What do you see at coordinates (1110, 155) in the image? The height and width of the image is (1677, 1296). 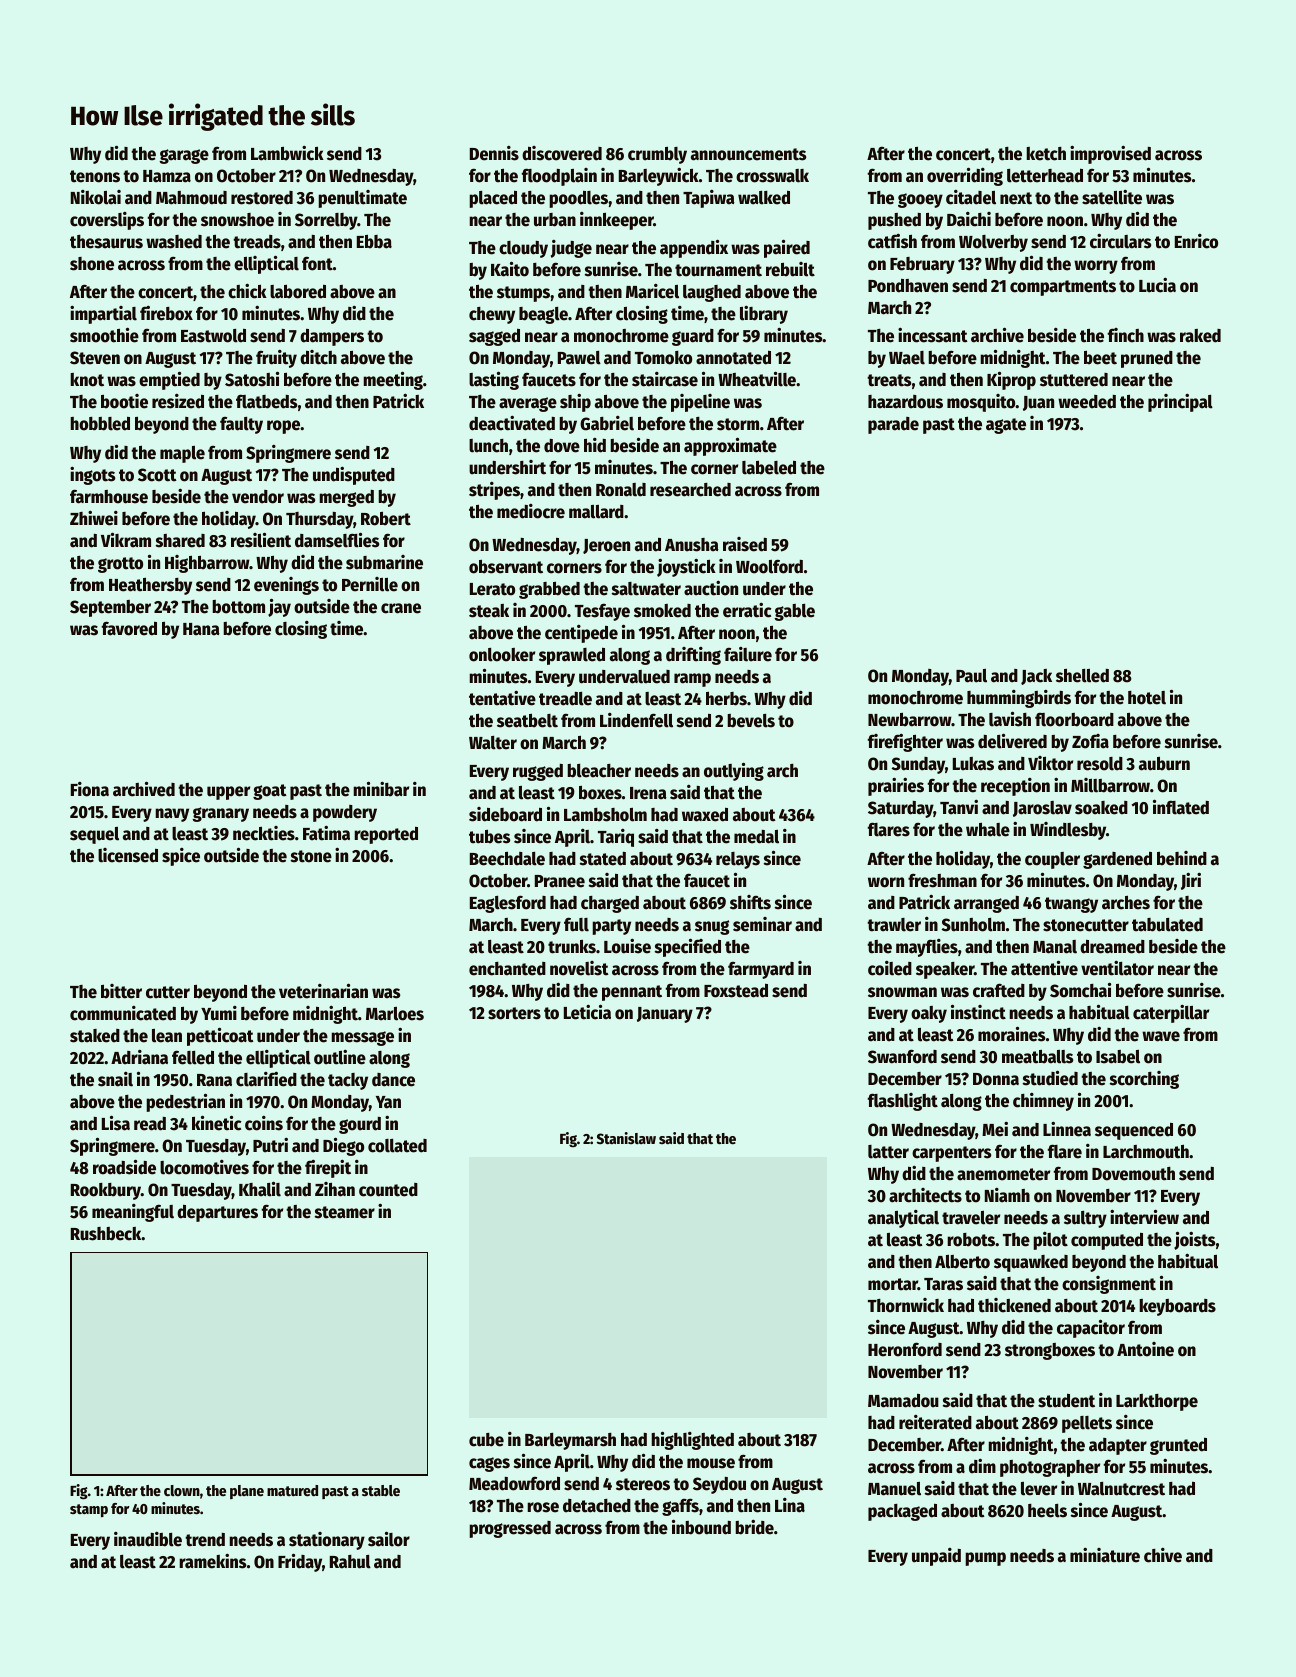 I see `improvised` at bounding box center [1110, 155].
